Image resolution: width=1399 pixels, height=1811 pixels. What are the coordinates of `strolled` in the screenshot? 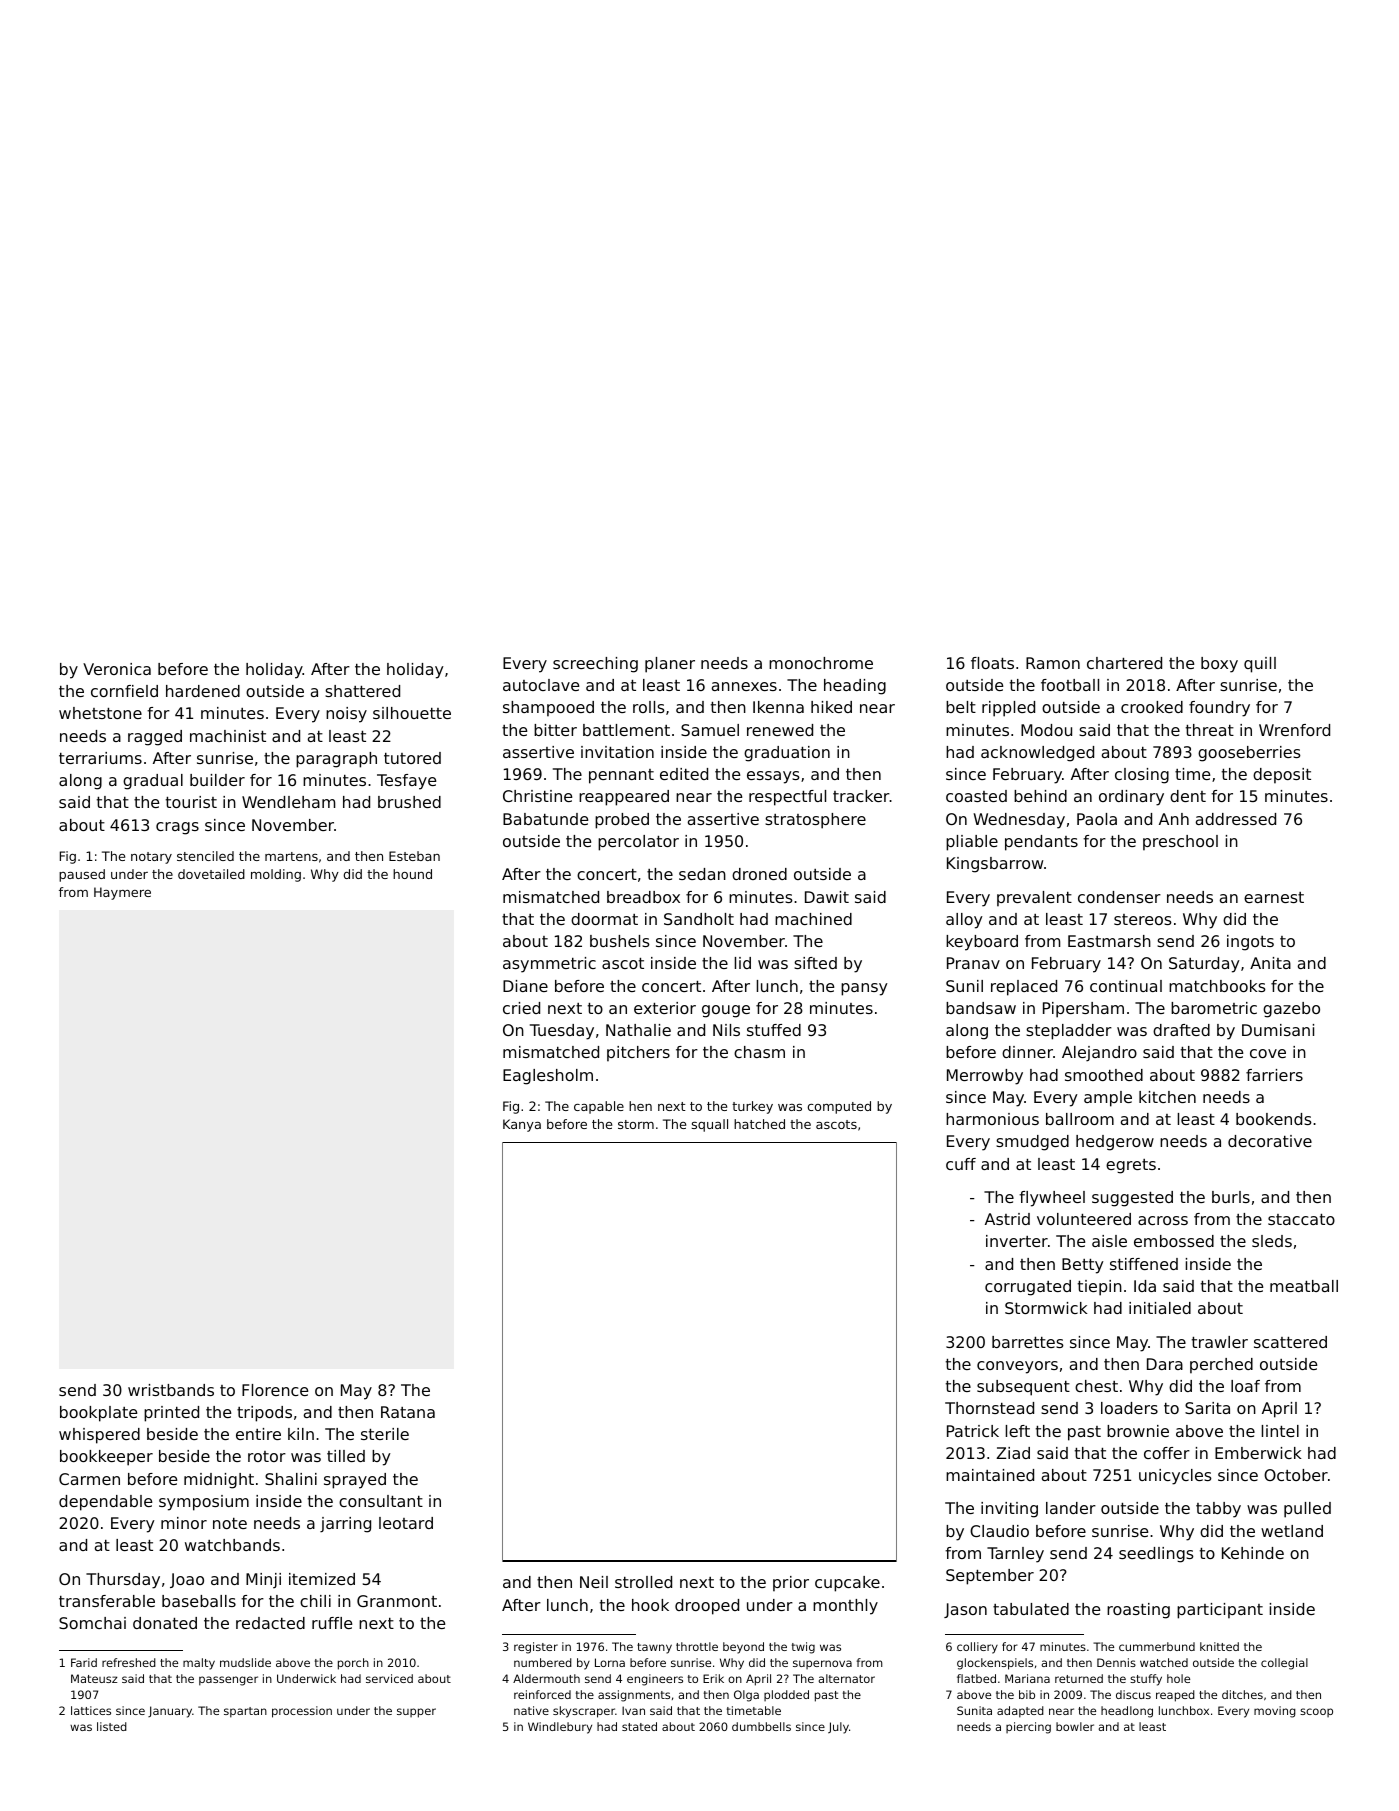 It's located at (643, 1582).
